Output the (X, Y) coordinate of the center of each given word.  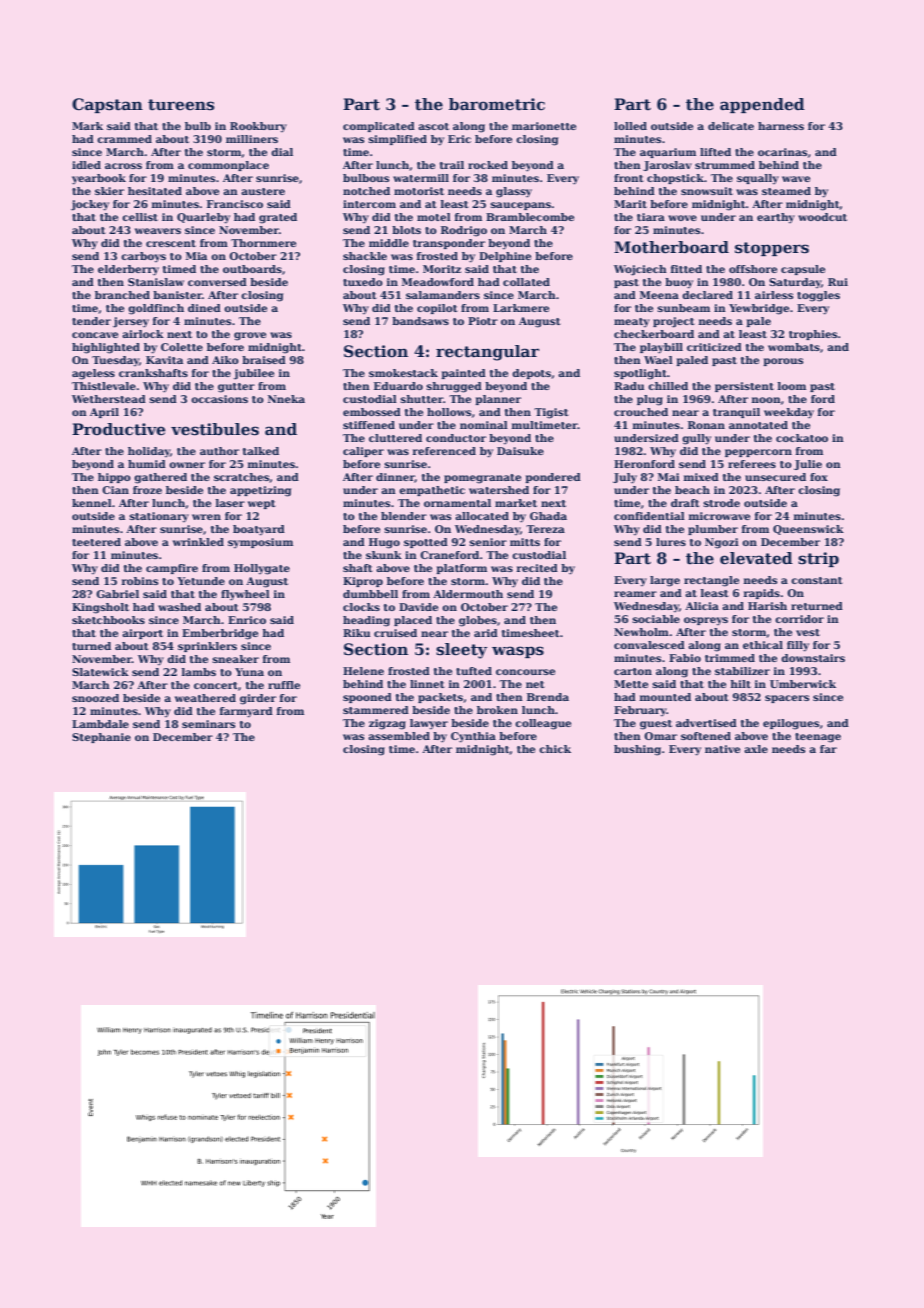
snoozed (95, 698)
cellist (140, 217)
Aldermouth (468, 594)
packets (440, 698)
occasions (219, 399)
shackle (365, 256)
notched (366, 191)
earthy (776, 218)
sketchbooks (108, 620)
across (123, 166)
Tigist (551, 413)
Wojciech (640, 270)
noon (766, 400)
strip (818, 559)
